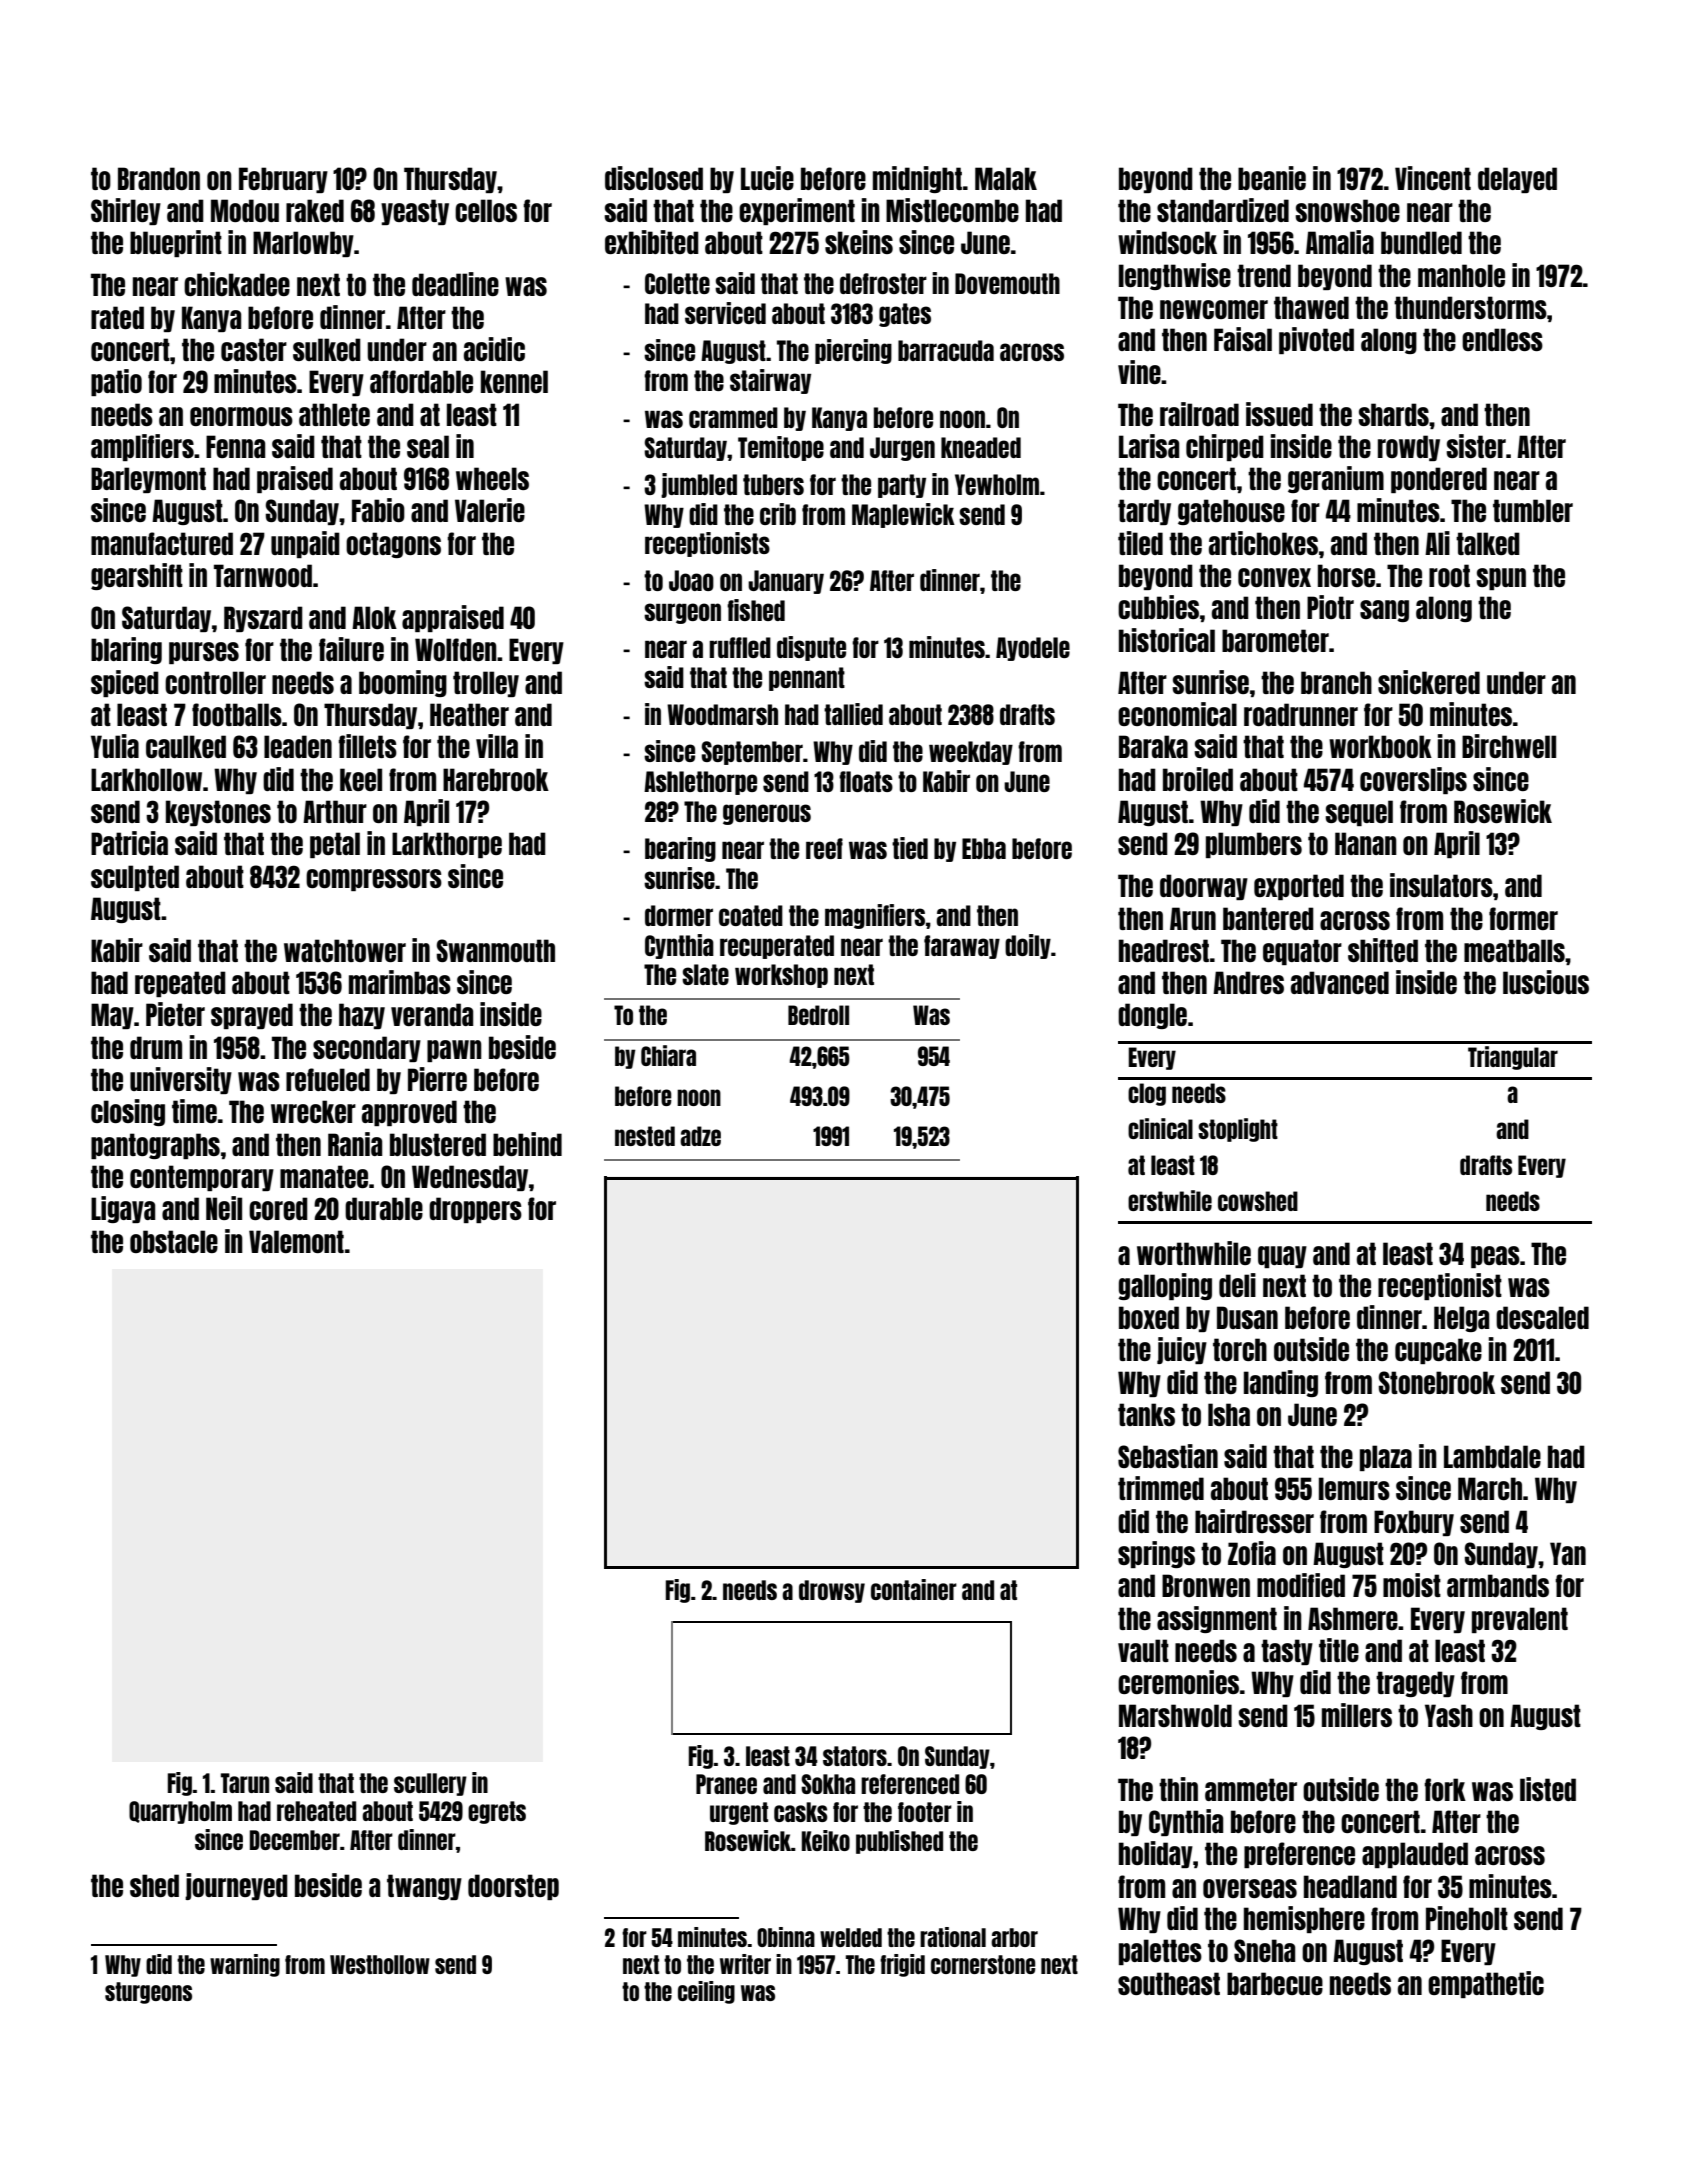 The image size is (1683, 2178). Describe the element at coordinates (1149, 1317) in the screenshot. I see `boxed` at that location.
